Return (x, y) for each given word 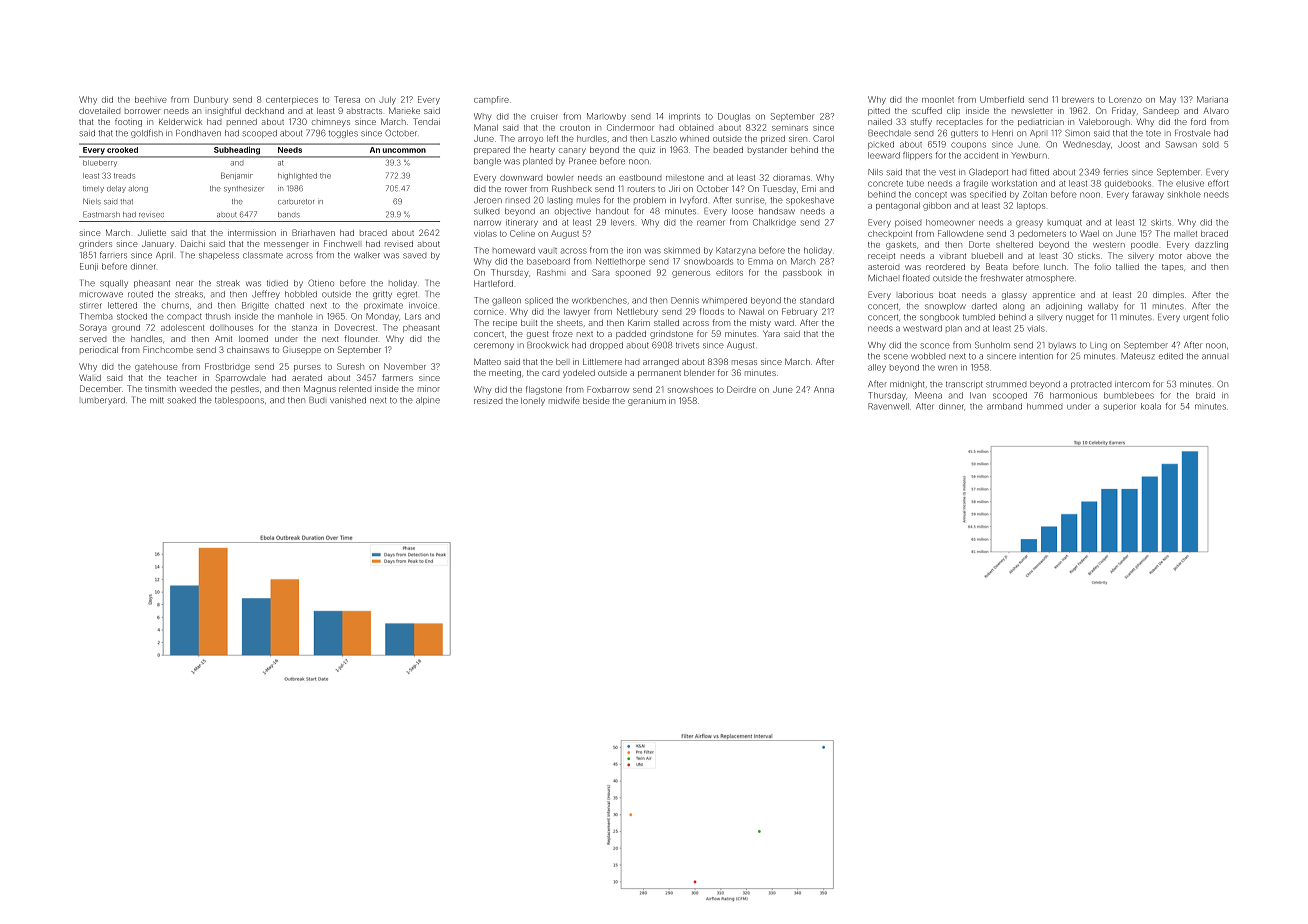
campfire (491, 99)
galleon (506, 301)
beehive (151, 99)
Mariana (1212, 99)
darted (984, 306)
